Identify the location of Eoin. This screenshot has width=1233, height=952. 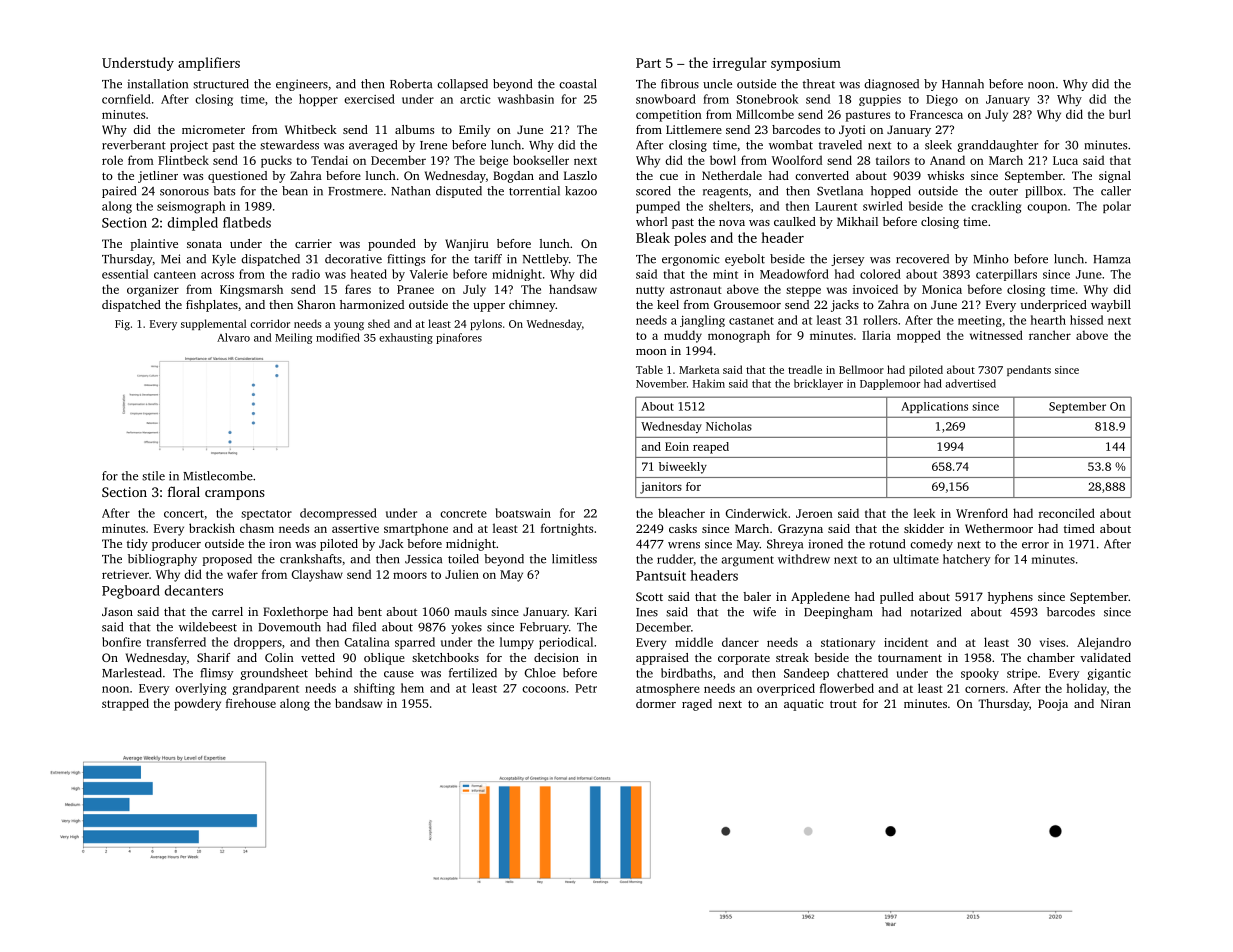
(677, 446).
